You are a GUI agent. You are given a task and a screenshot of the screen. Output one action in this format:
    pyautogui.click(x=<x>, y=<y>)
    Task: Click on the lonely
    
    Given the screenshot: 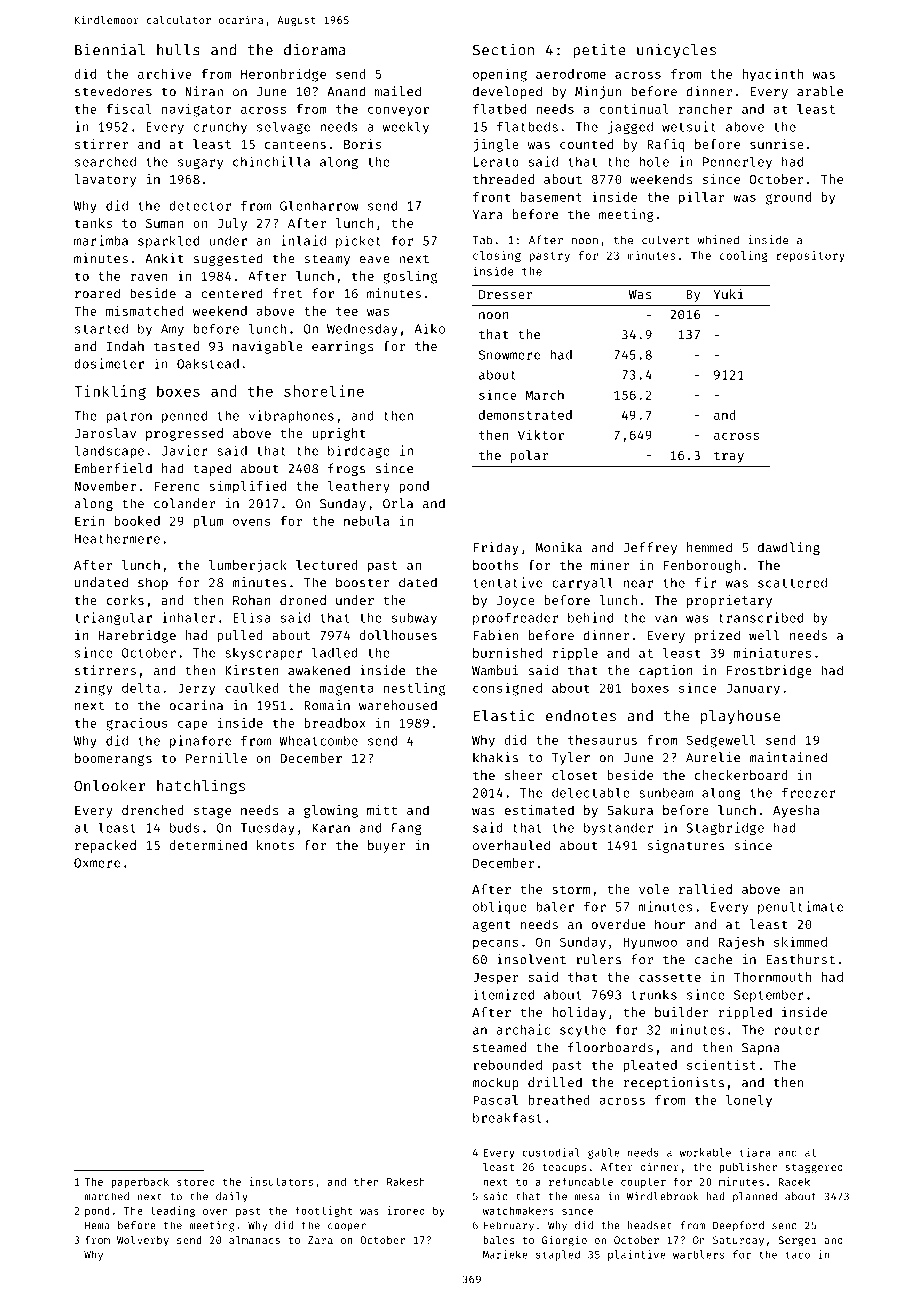 What is the action you would take?
    pyautogui.click(x=749, y=1101)
